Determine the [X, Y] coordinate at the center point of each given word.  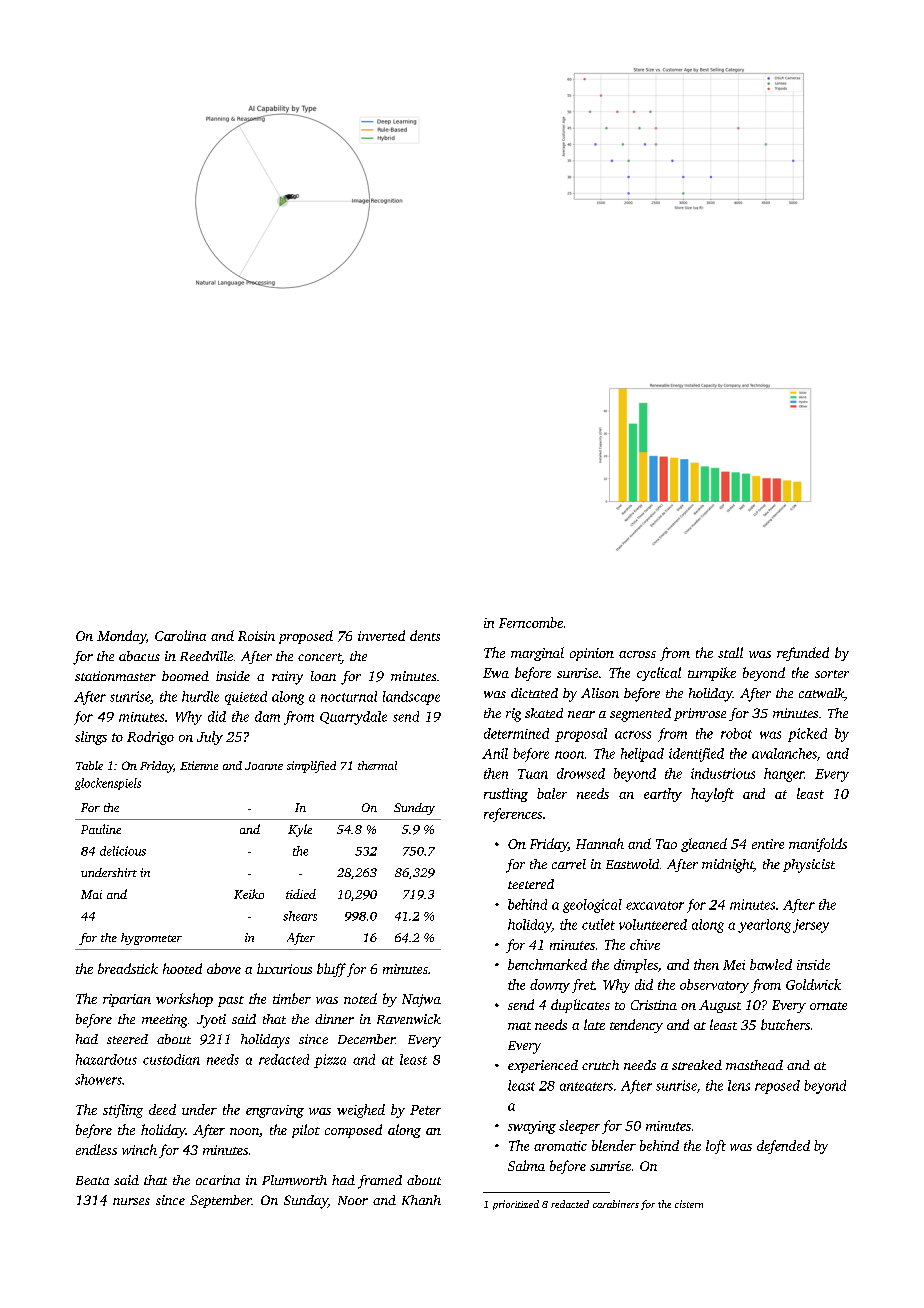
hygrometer [151, 939]
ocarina [218, 1180]
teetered [531, 884]
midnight [728, 866]
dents [425, 635]
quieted [246, 698]
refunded [803, 654]
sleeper [579, 1127]
